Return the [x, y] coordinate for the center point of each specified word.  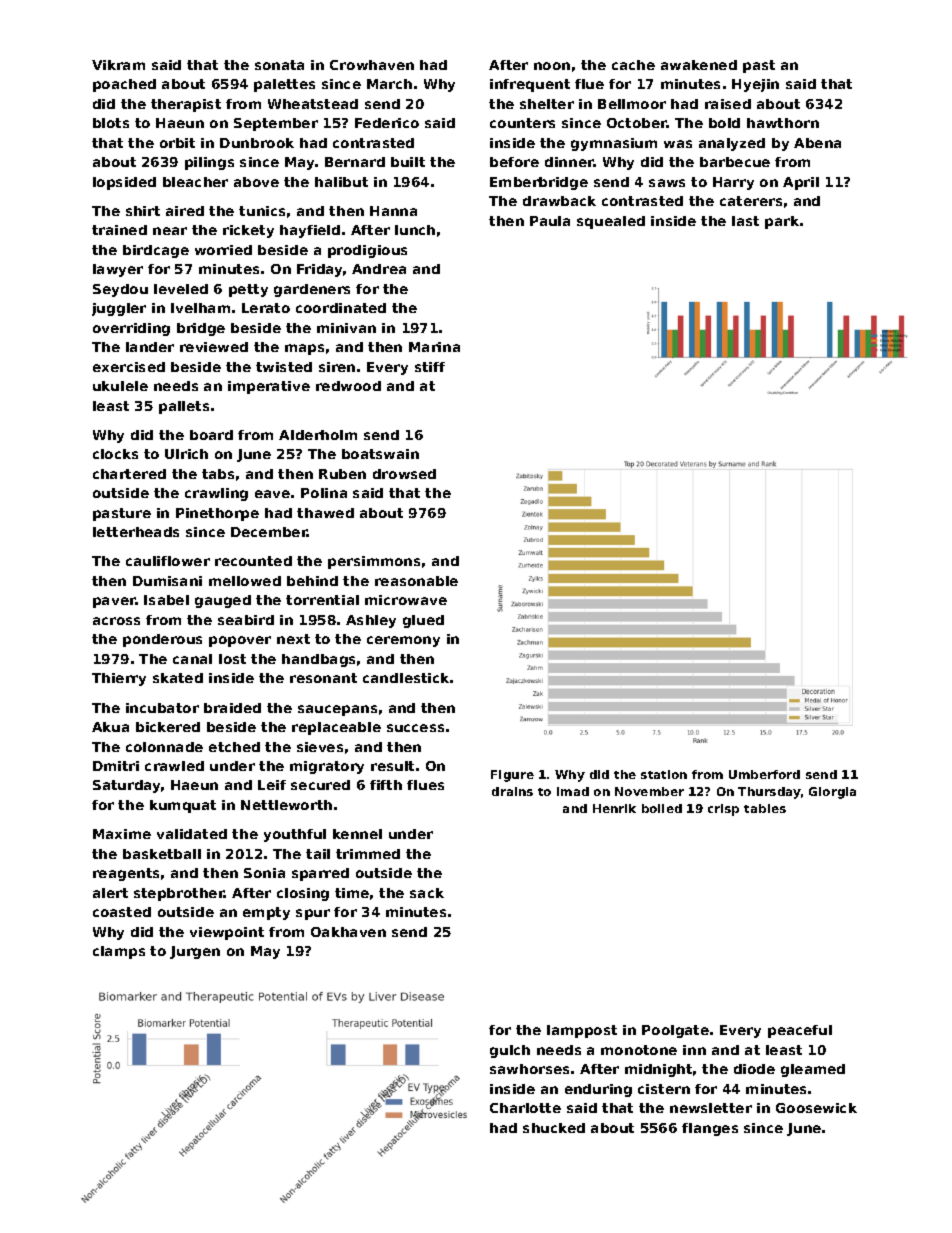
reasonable [416, 581]
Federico [387, 123]
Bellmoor [632, 104]
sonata [279, 65]
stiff [430, 367]
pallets [184, 407]
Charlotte [525, 1108]
